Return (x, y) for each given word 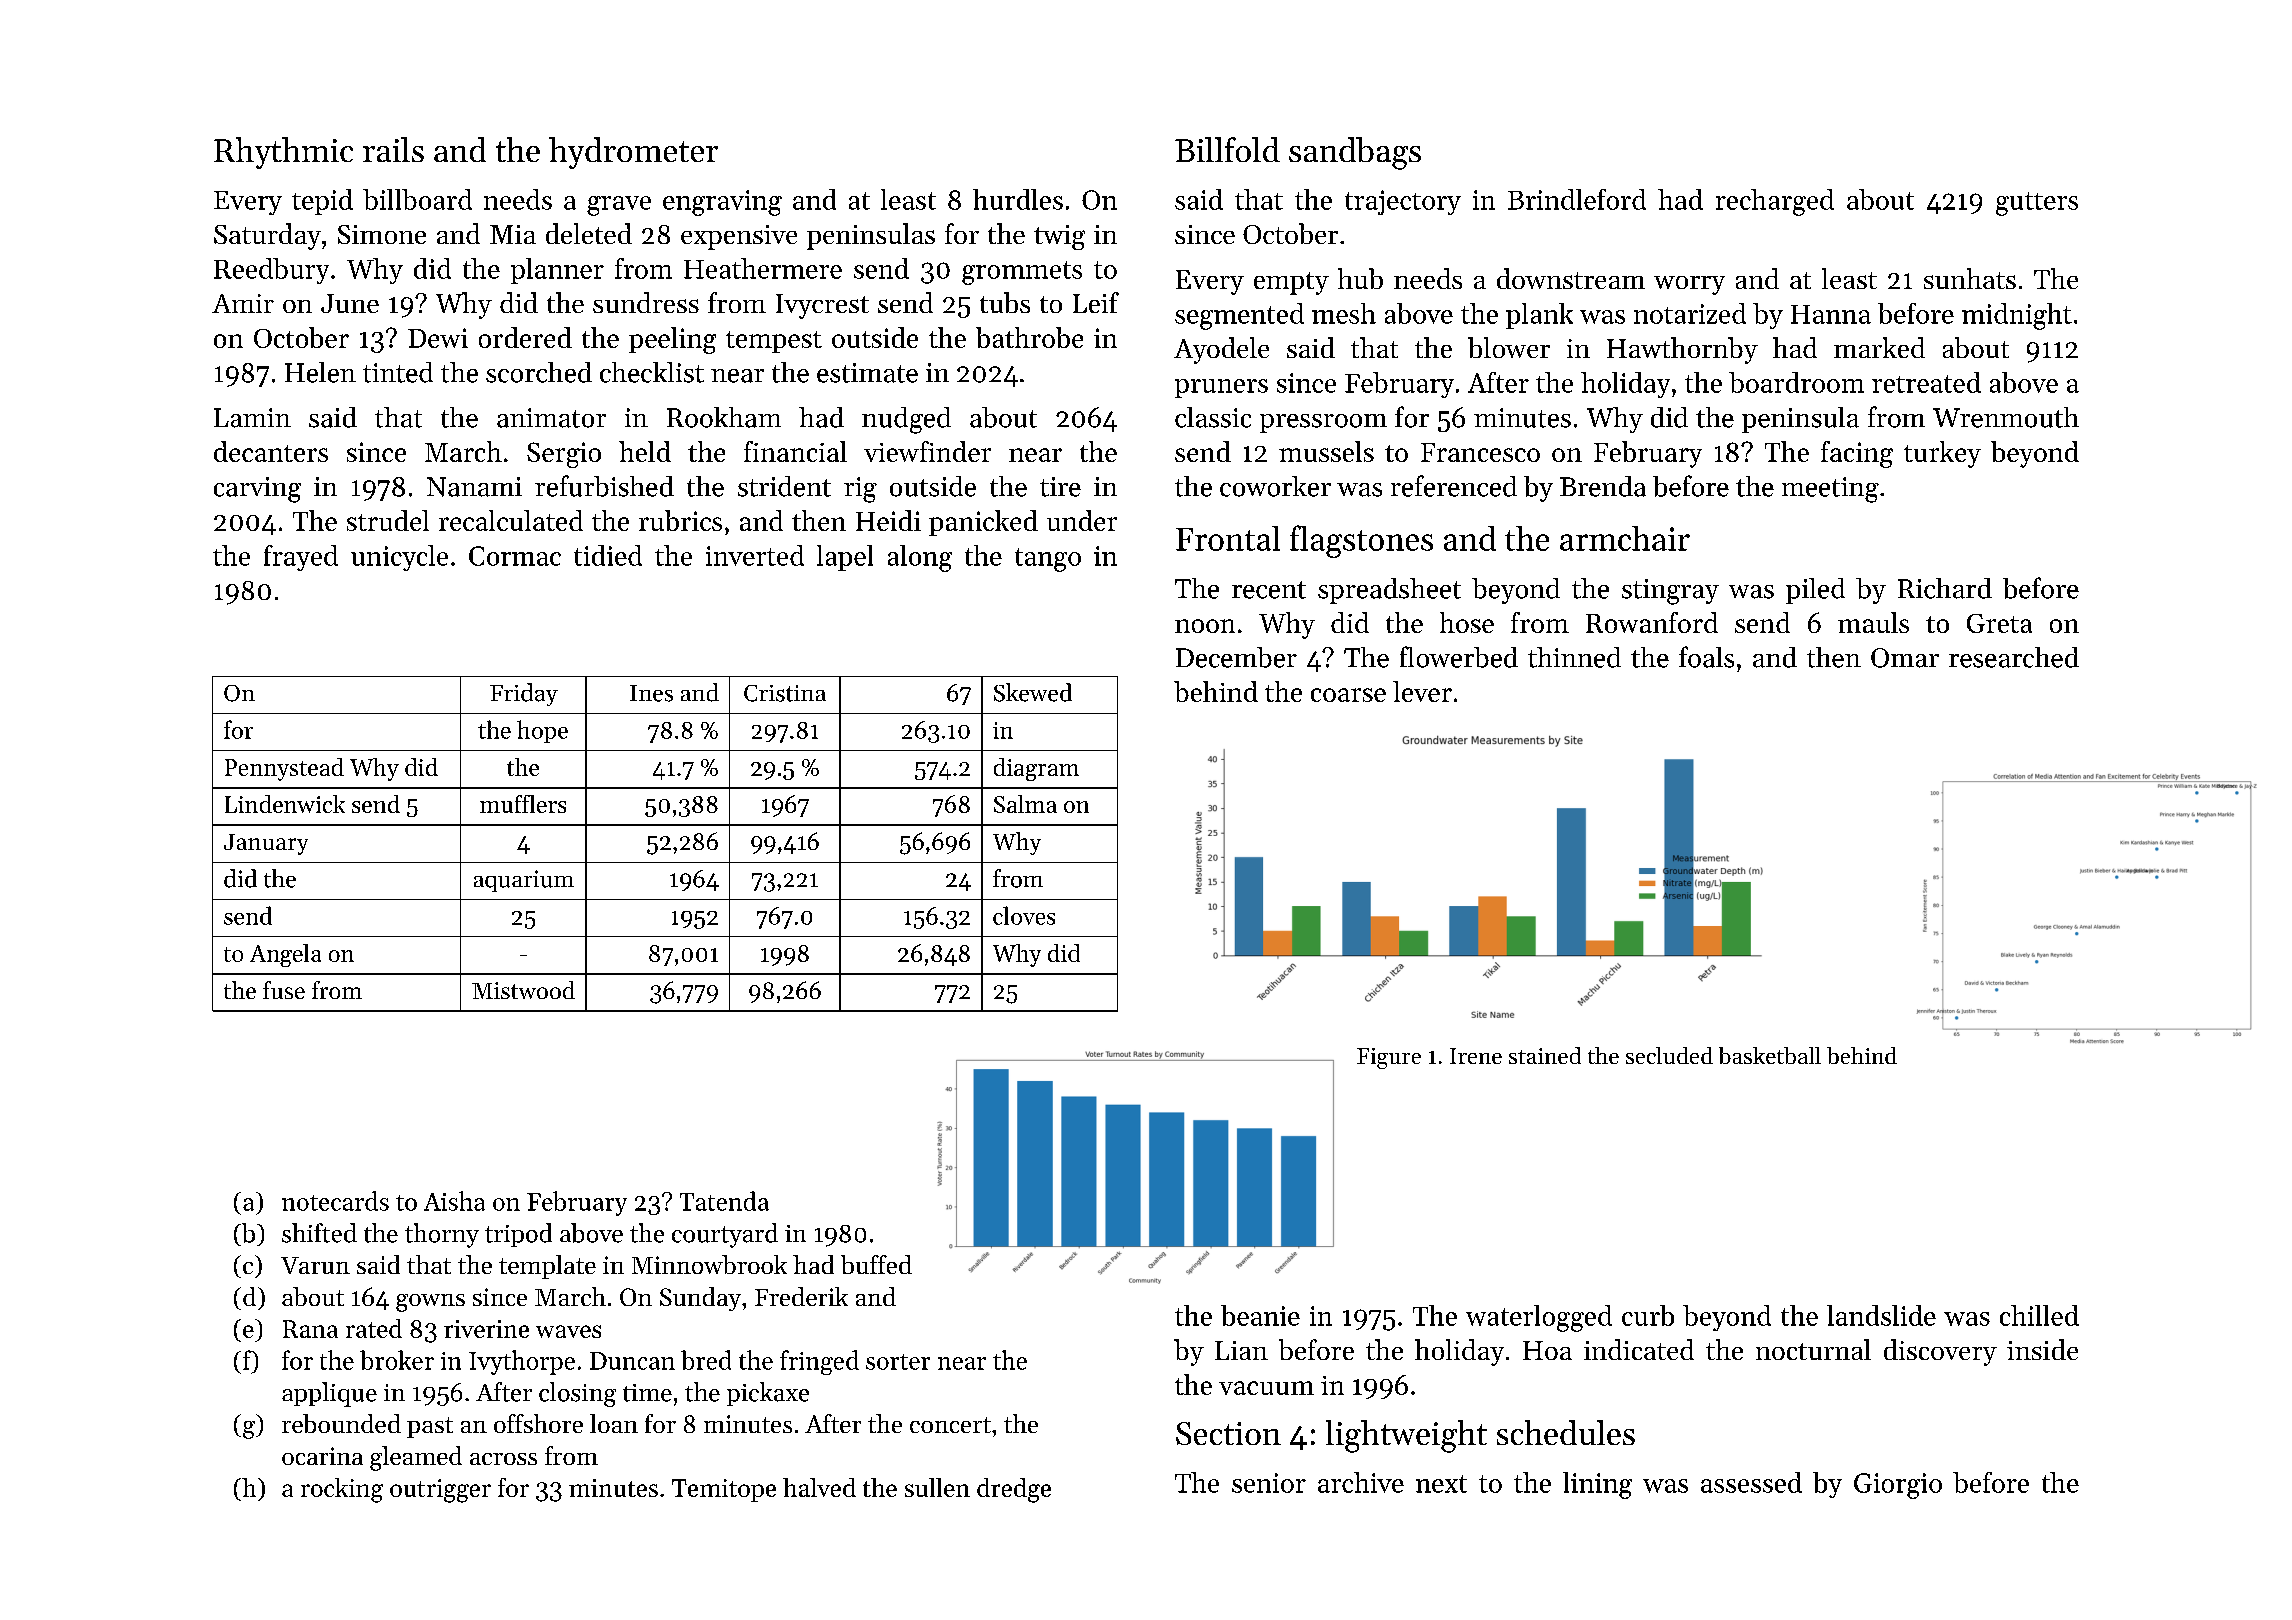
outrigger (440, 1491)
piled (1815, 591)
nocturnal (1813, 1349)
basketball (1770, 1055)
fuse (284, 990)
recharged (1775, 202)
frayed (301, 558)
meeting (1830, 490)
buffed (876, 1264)
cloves (1024, 915)
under (1082, 520)
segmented (1239, 316)
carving (257, 490)
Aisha (454, 1201)
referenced (1454, 486)
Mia (513, 234)
